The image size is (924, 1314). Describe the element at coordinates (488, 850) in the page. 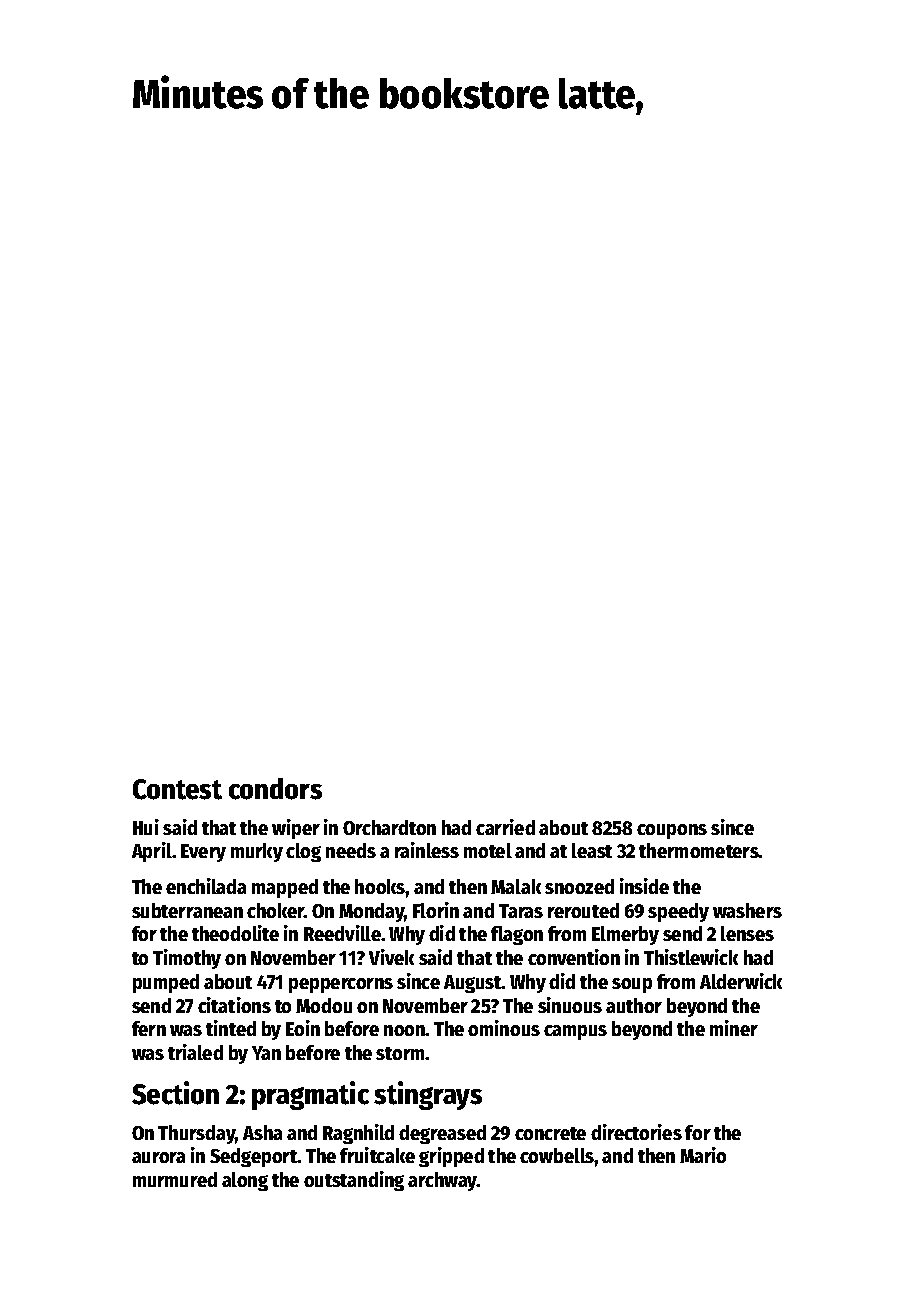

I see `motel` at that location.
